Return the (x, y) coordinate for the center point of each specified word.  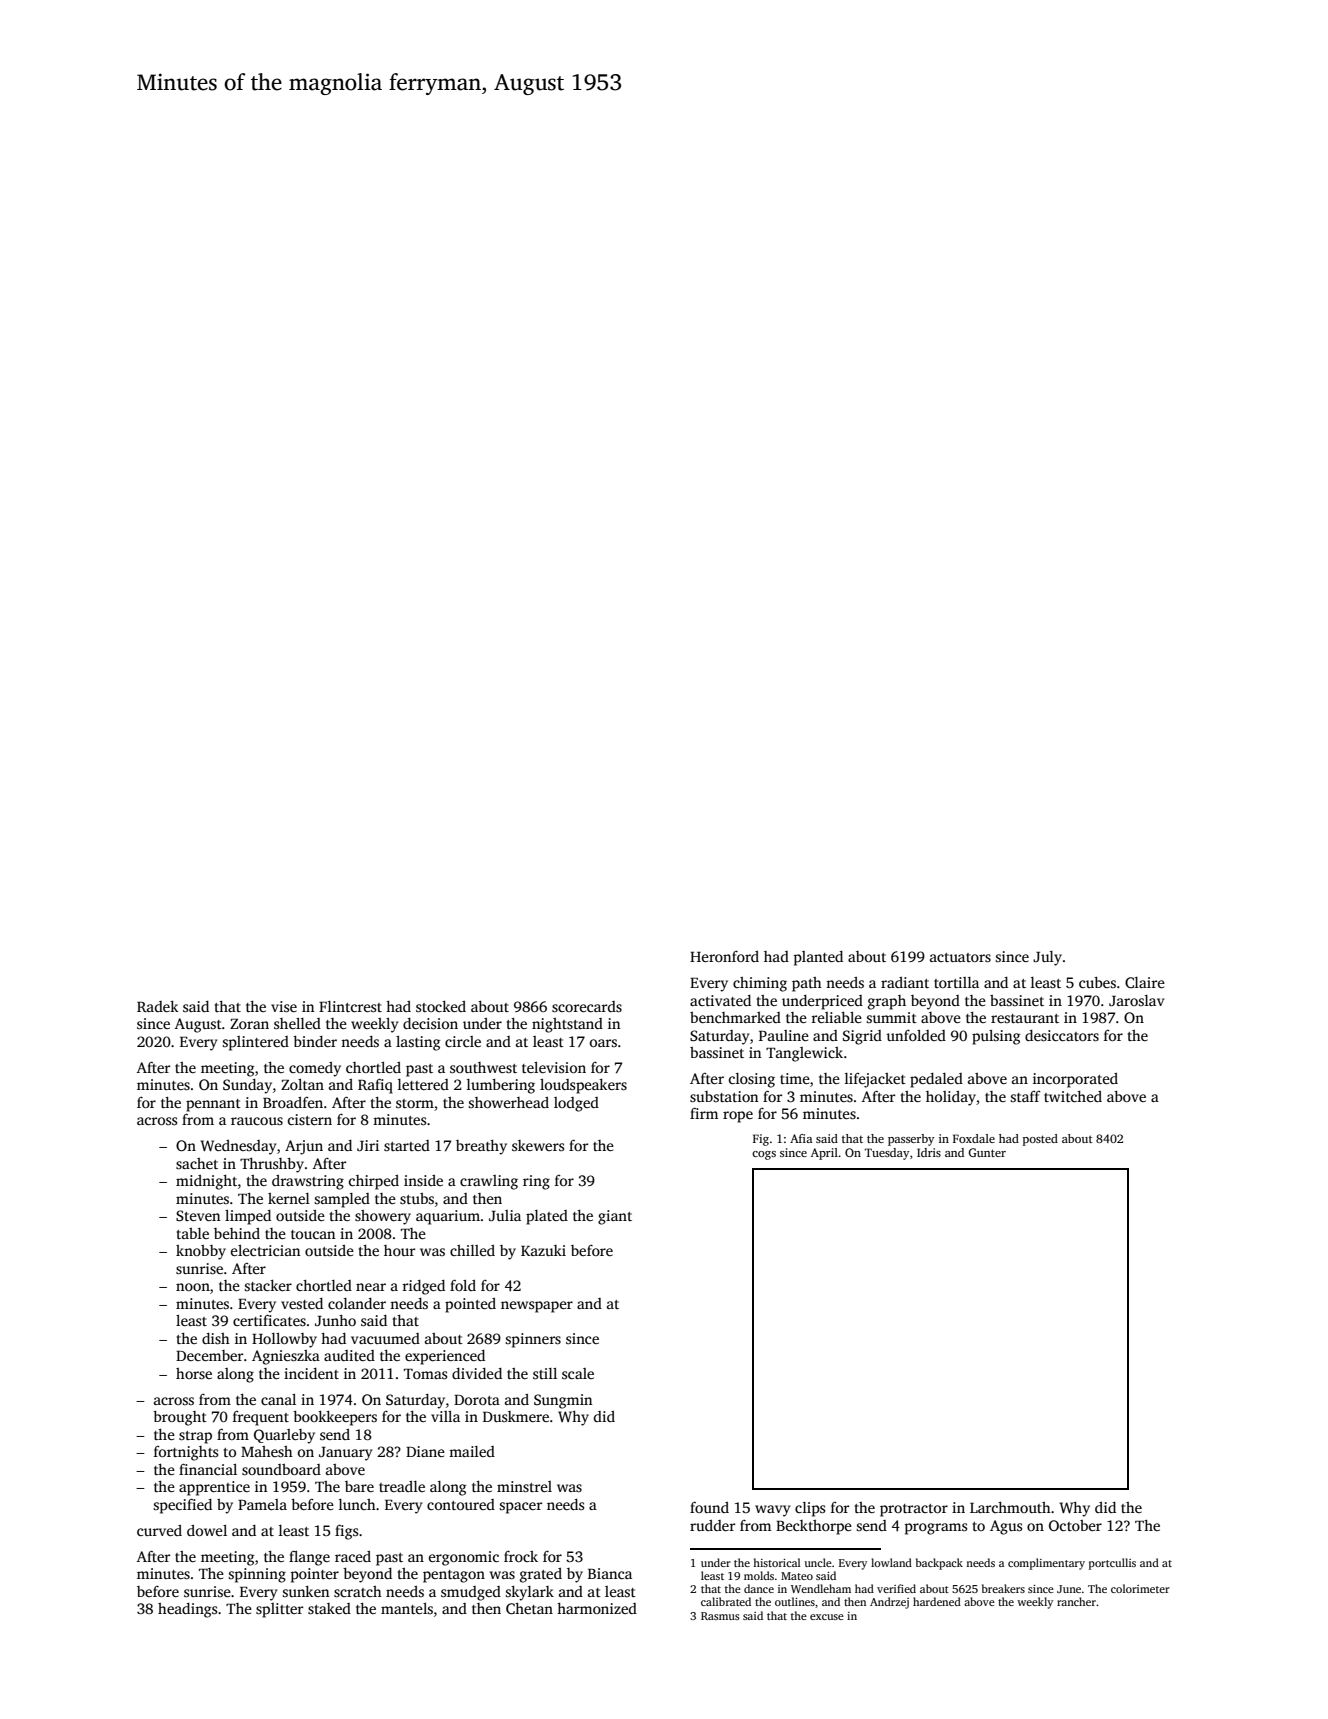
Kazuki (543, 1250)
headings (187, 1610)
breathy (481, 1147)
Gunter (987, 1152)
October (1075, 1525)
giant (615, 1217)
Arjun (304, 1147)
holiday (951, 1098)
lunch (357, 1504)
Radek (157, 1006)
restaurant (1025, 1018)
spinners (533, 1340)
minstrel (524, 1486)
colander (357, 1303)
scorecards (587, 1006)
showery (383, 1217)
